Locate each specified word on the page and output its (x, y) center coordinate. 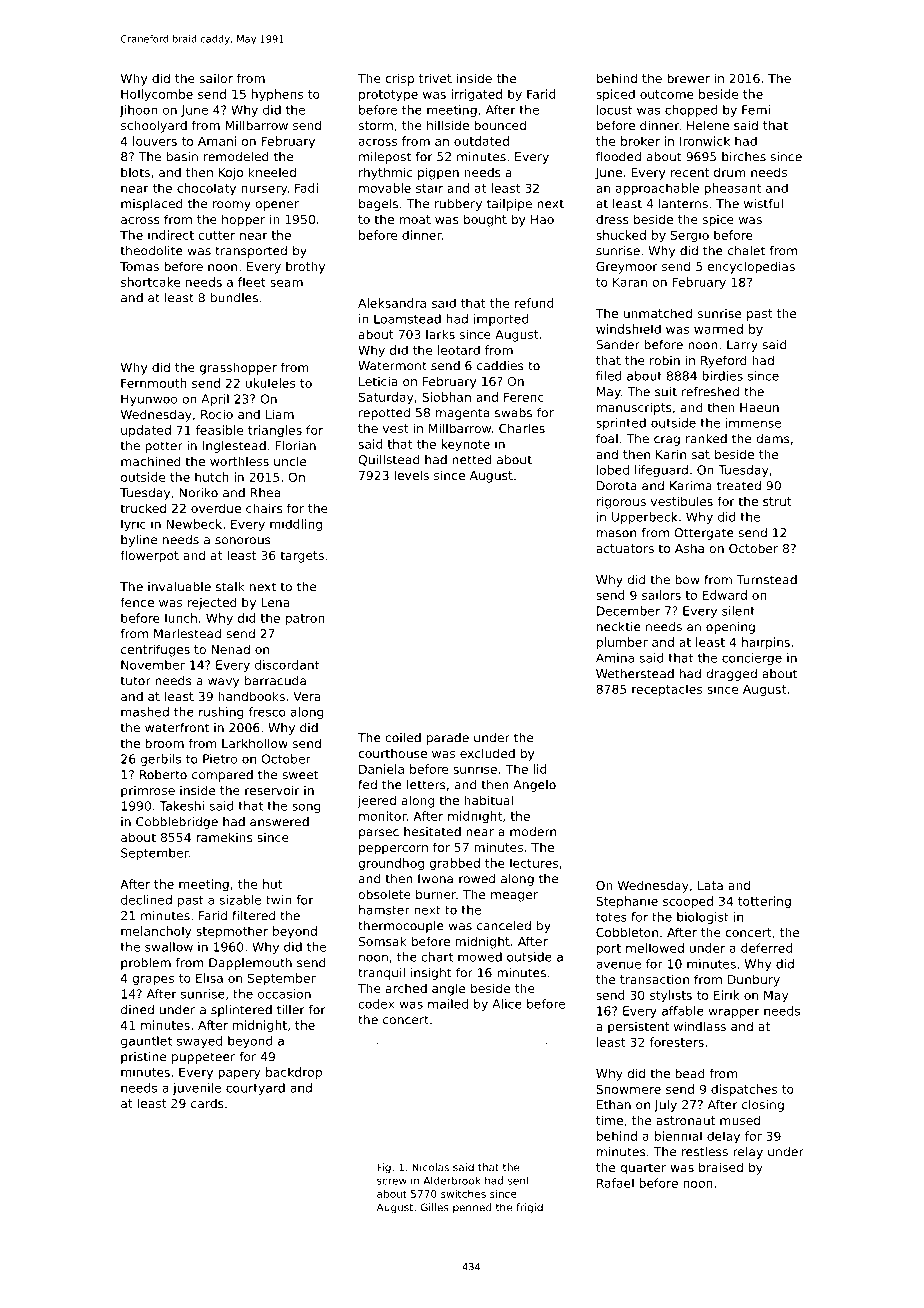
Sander (618, 345)
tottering (764, 902)
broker (640, 141)
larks (440, 334)
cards (207, 1103)
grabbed (454, 864)
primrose (148, 791)
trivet (435, 78)
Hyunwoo (149, 400)
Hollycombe (157, 95)
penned (472, 1208)
